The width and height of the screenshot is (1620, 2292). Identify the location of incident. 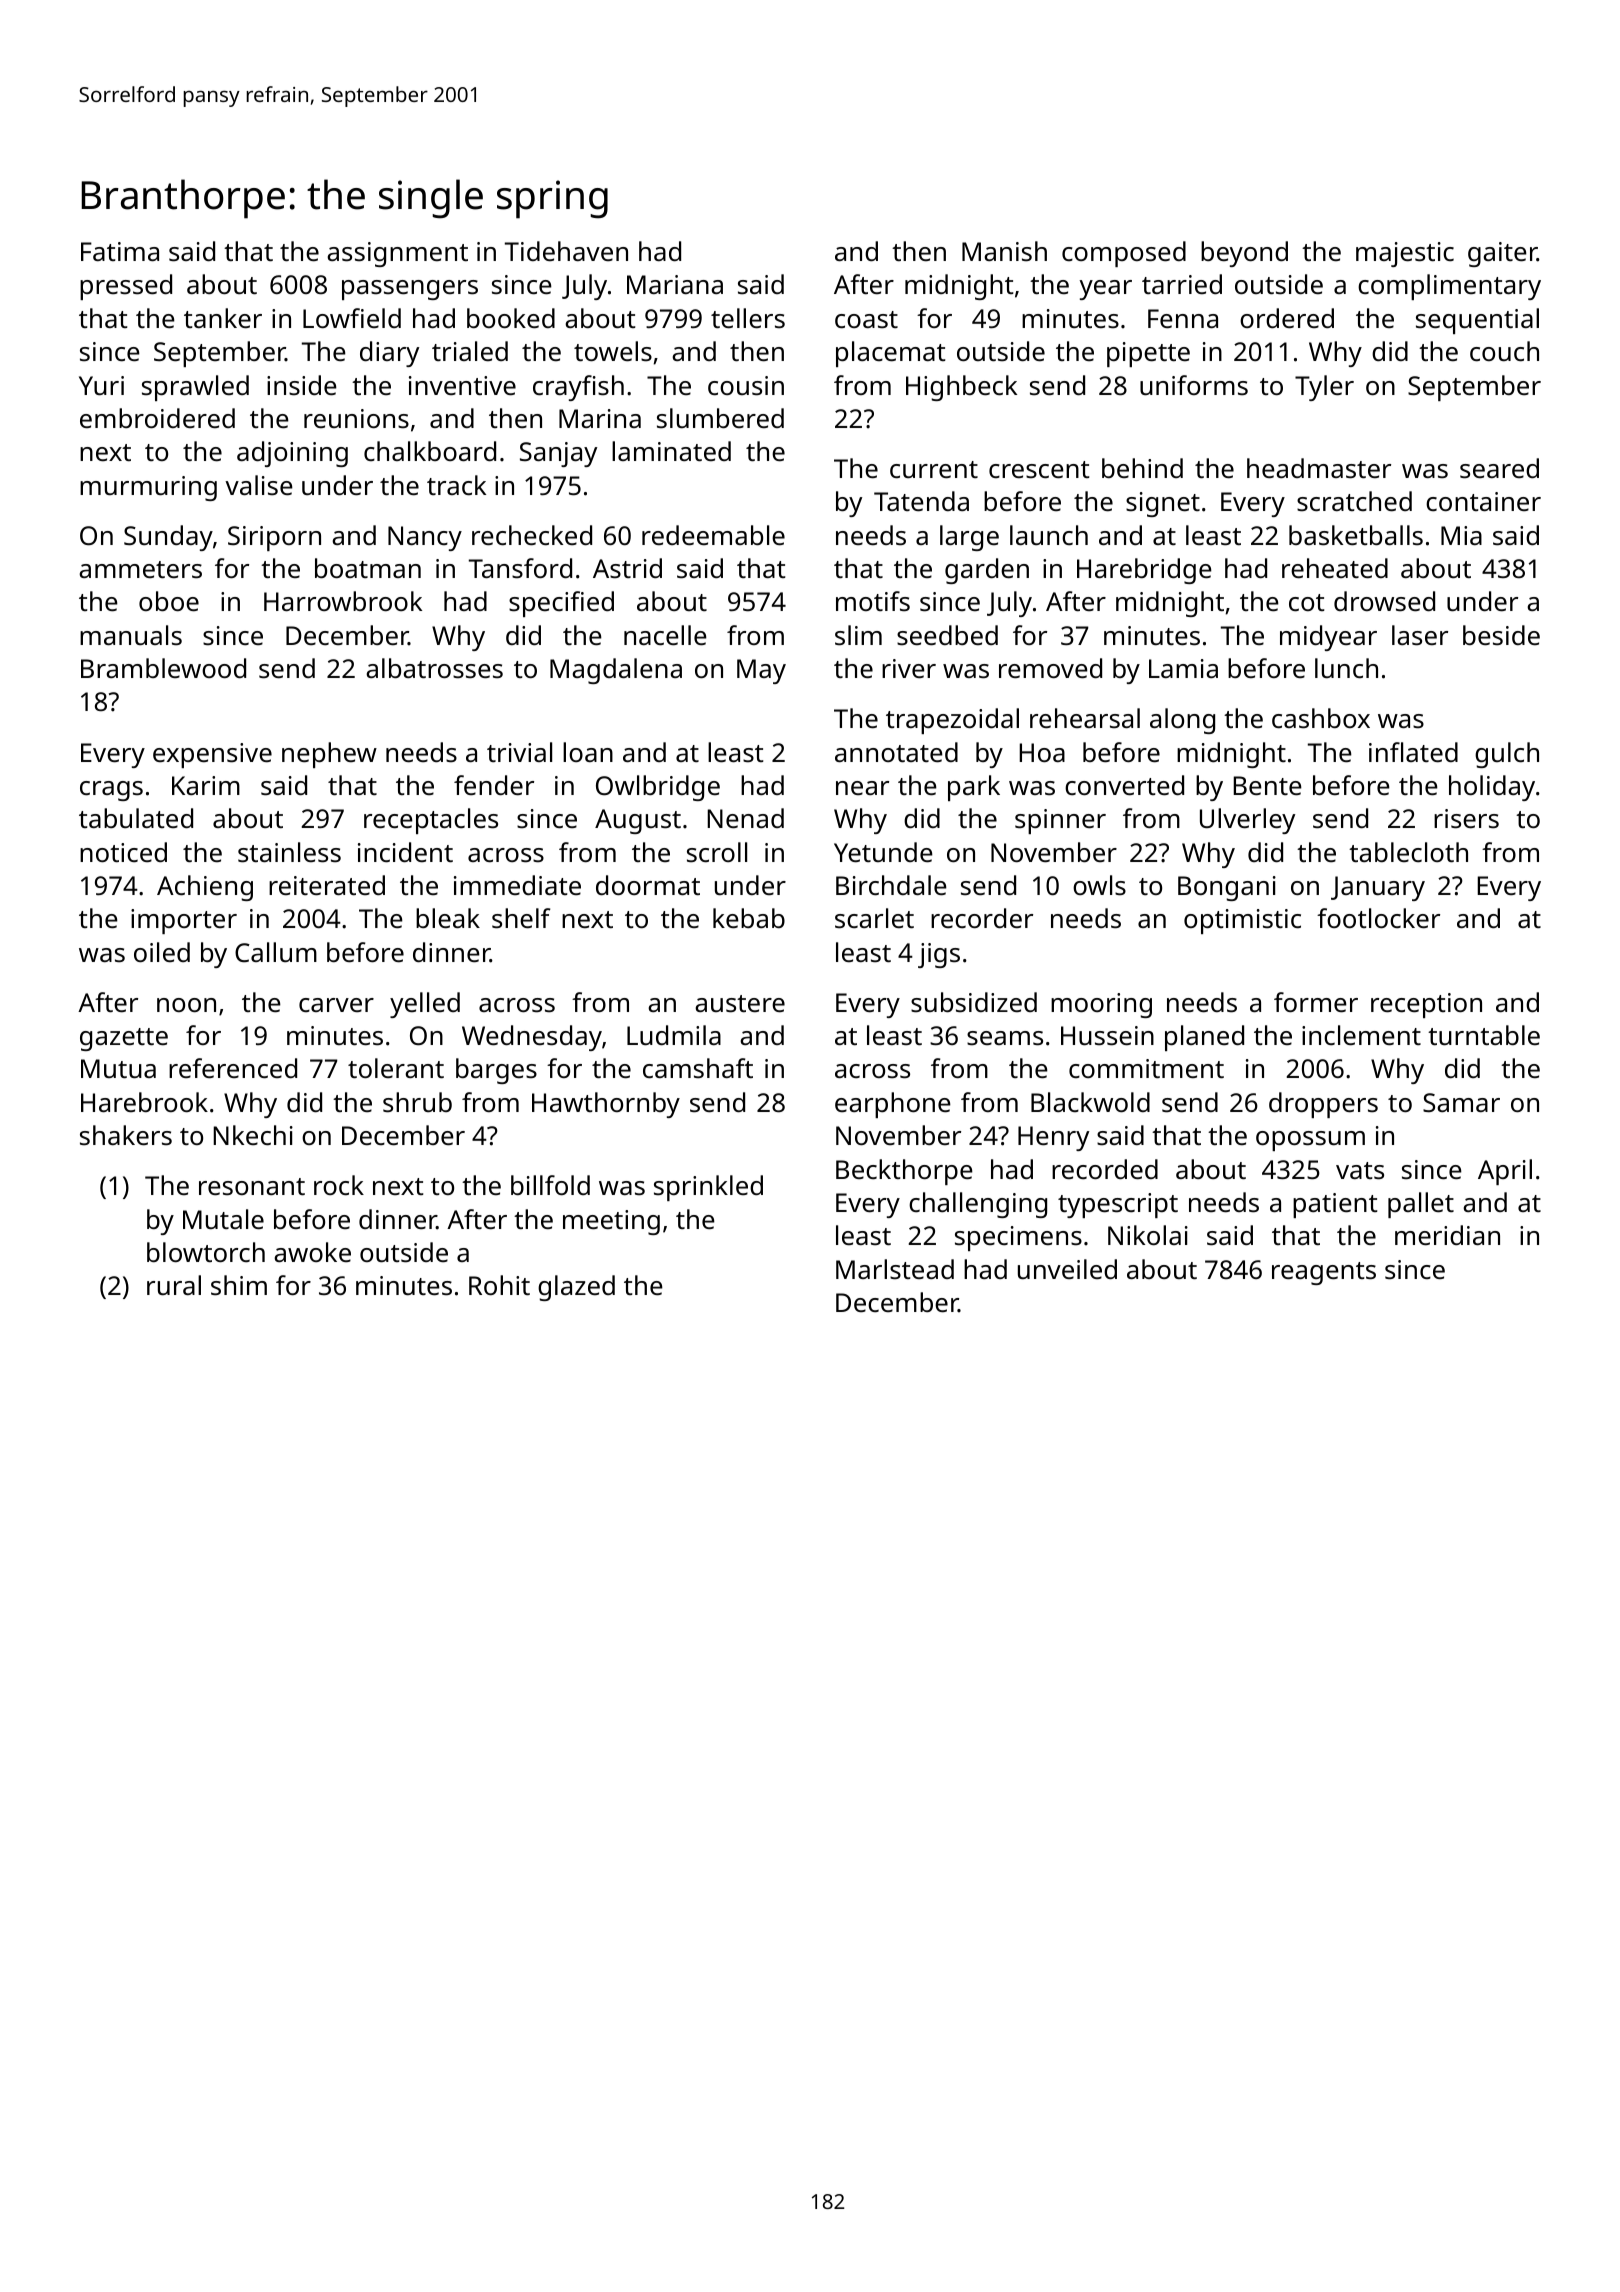
(405, 852).
